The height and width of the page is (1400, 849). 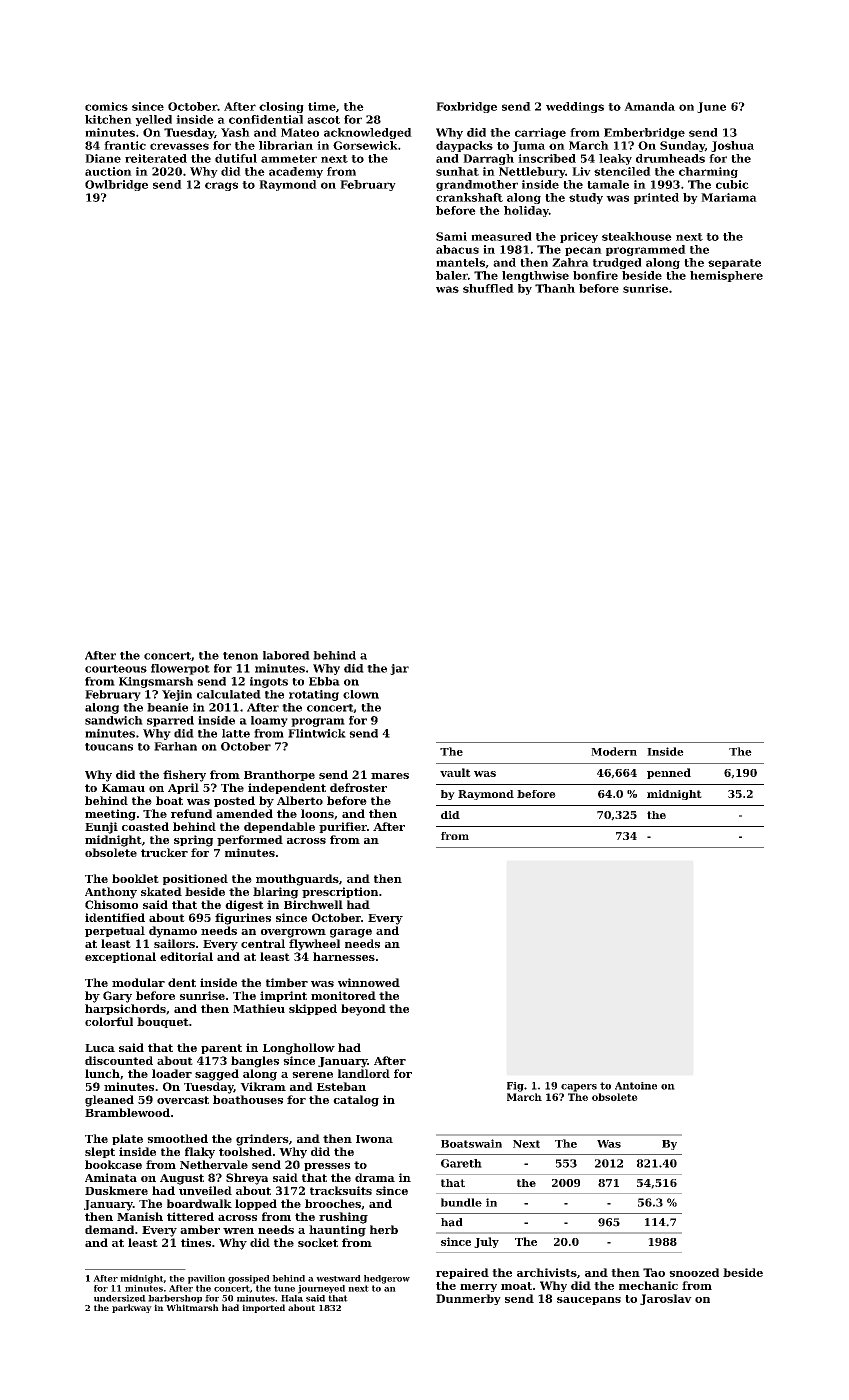 I want to click on parkway, so click(x=132, y=1308).
